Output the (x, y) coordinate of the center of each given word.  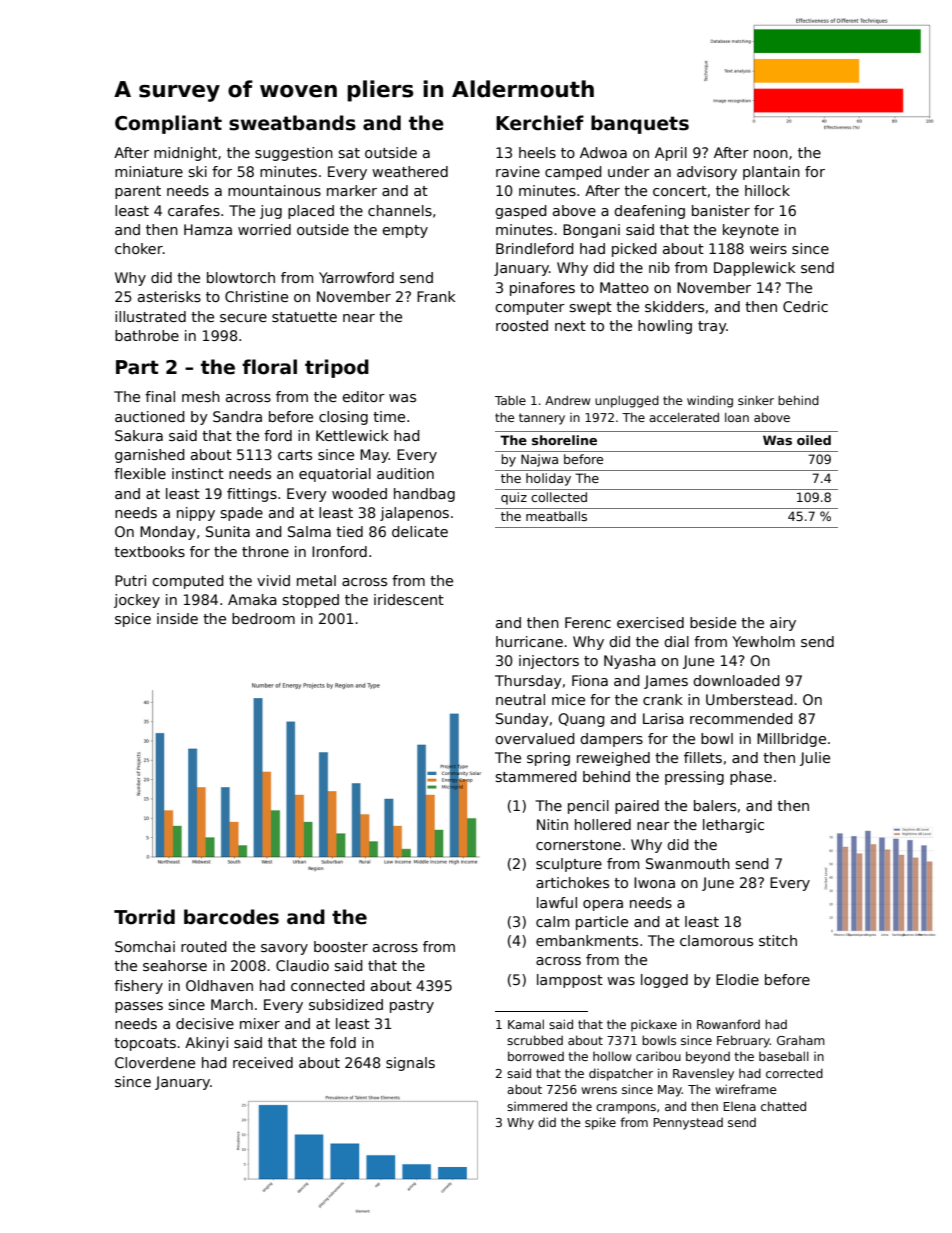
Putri (130, 580)
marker (352, 190)
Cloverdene (155, 1062)
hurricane (529, 641)
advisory (707, 173)
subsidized (346, 1004)
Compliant (168, 124)
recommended (741, 718)
